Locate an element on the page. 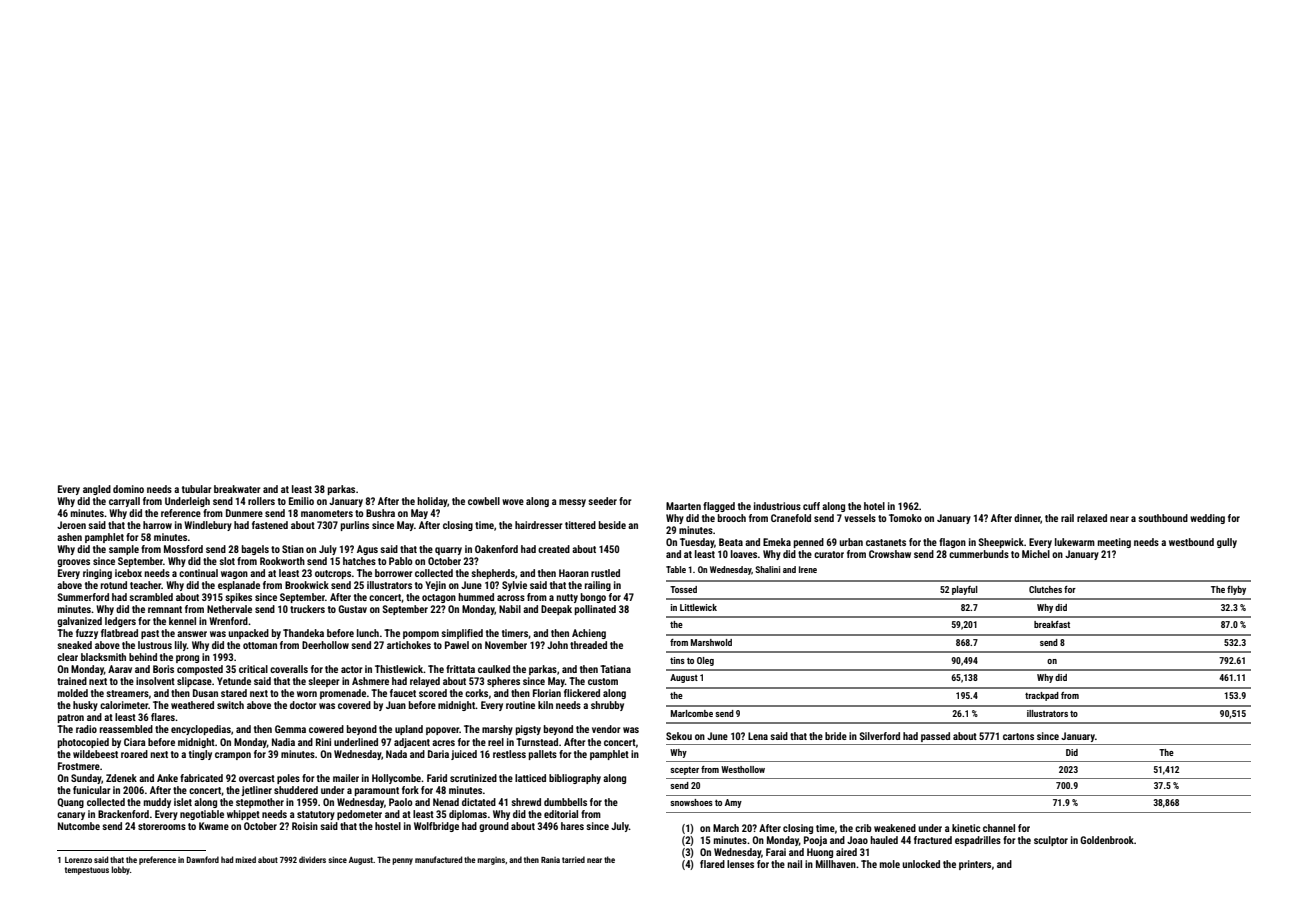  lobby is located at coordinates (120, 870).
